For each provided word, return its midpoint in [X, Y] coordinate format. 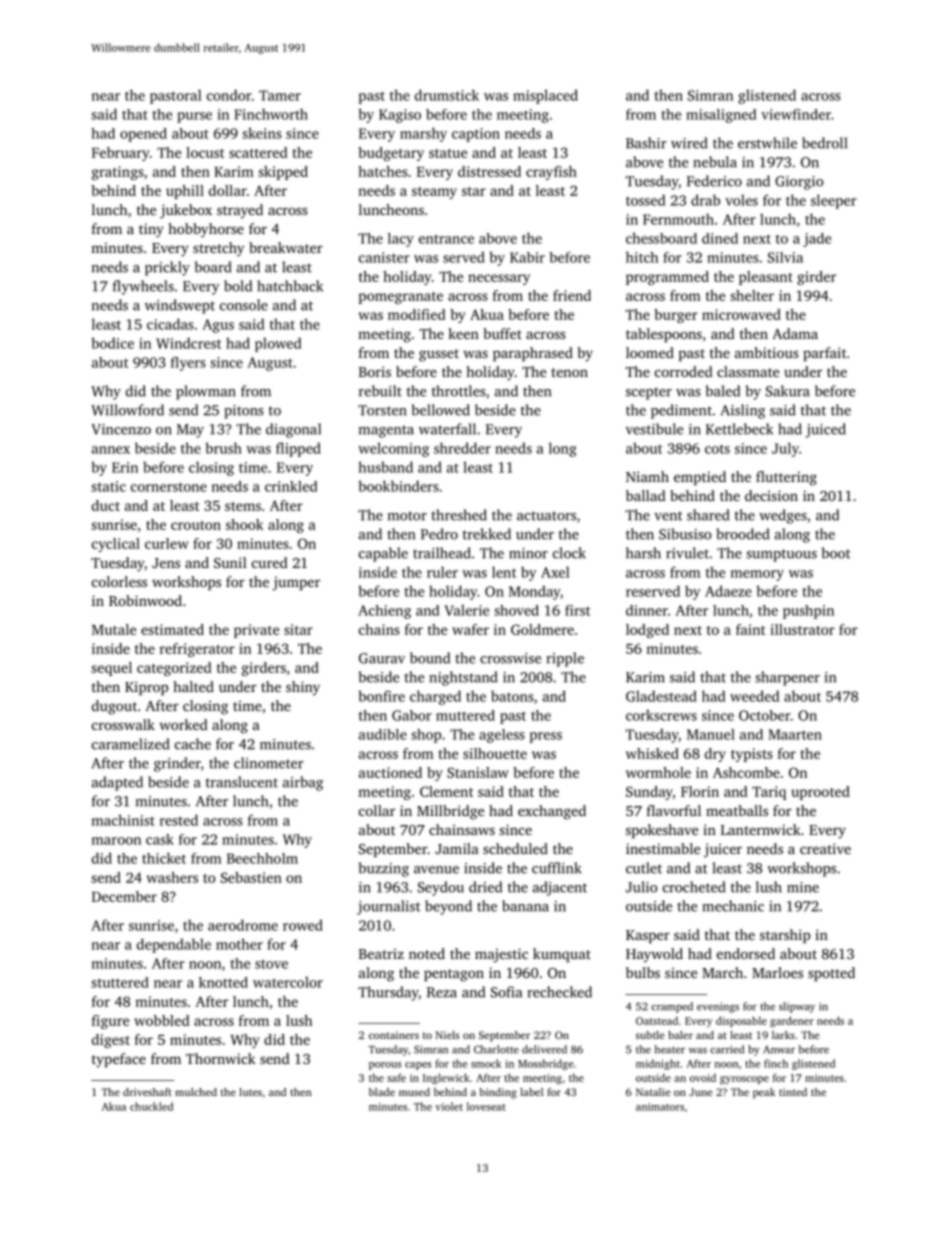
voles [741, 200]
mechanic [733, 906]
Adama [795, 333]
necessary [499, 279]
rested [179, 820]
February [121, 154]
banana [525, 906]
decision [771, 495]
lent [504, 572]
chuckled [151, 1106]
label [531, 1092]
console [244, 305]
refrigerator [197, 650]
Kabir [527, 257]
